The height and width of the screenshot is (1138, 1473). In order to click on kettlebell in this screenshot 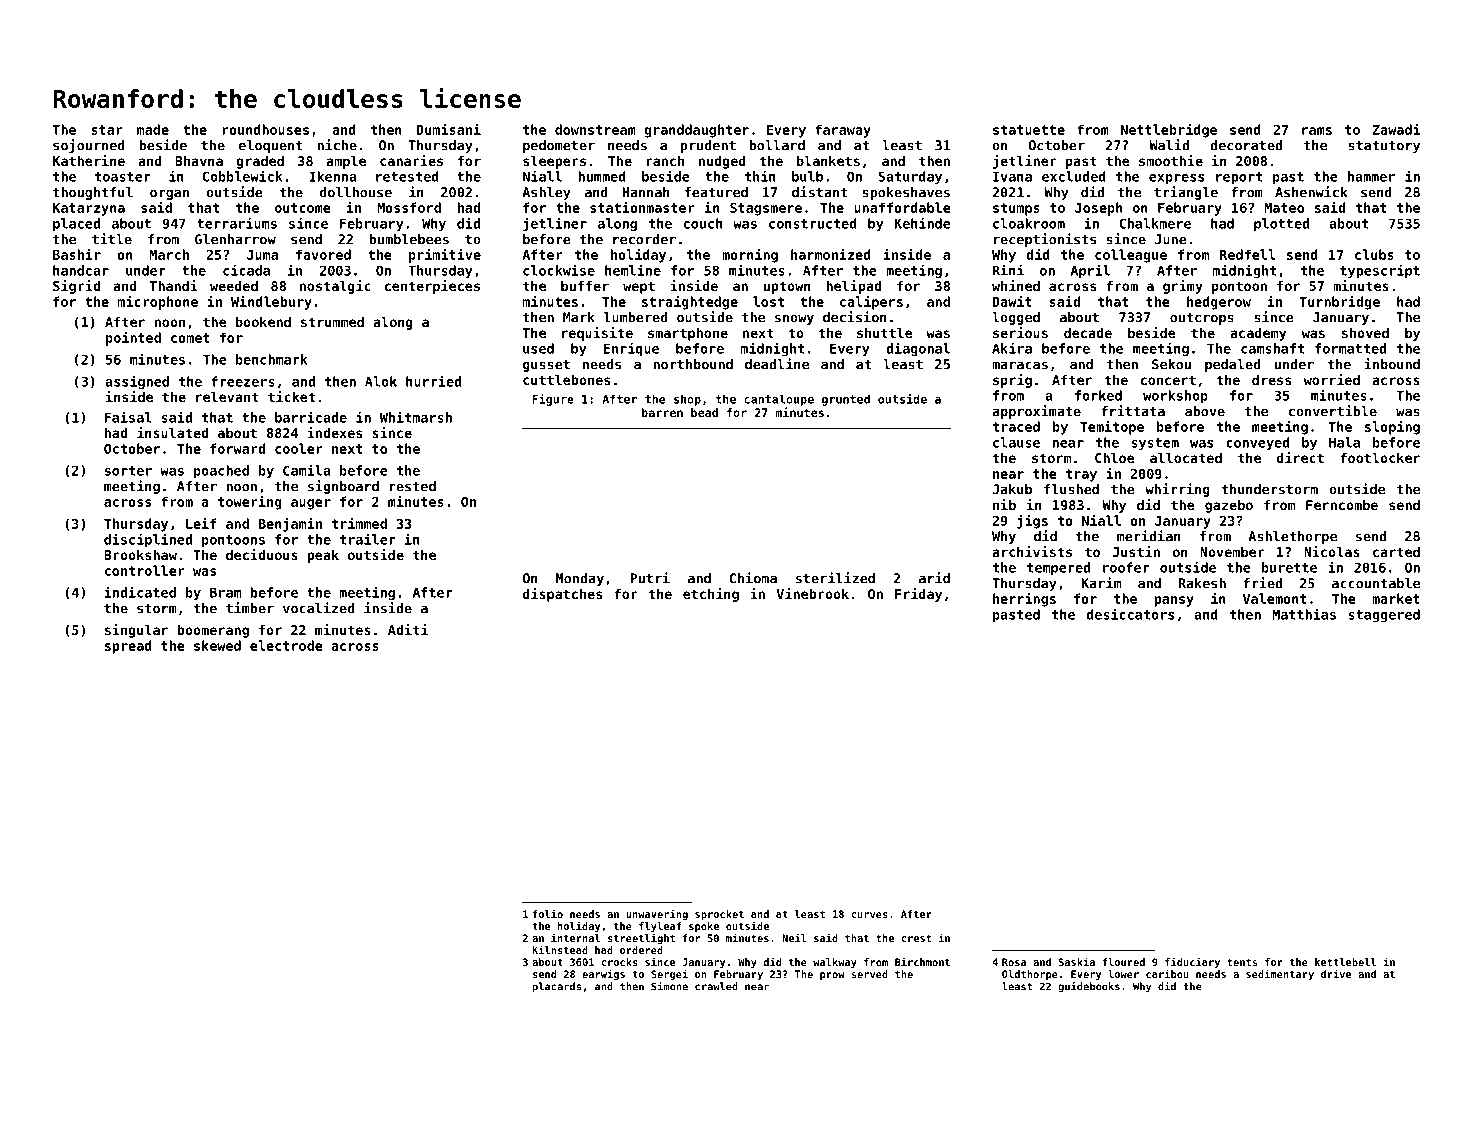, I will do `click(1345, 962)`.
